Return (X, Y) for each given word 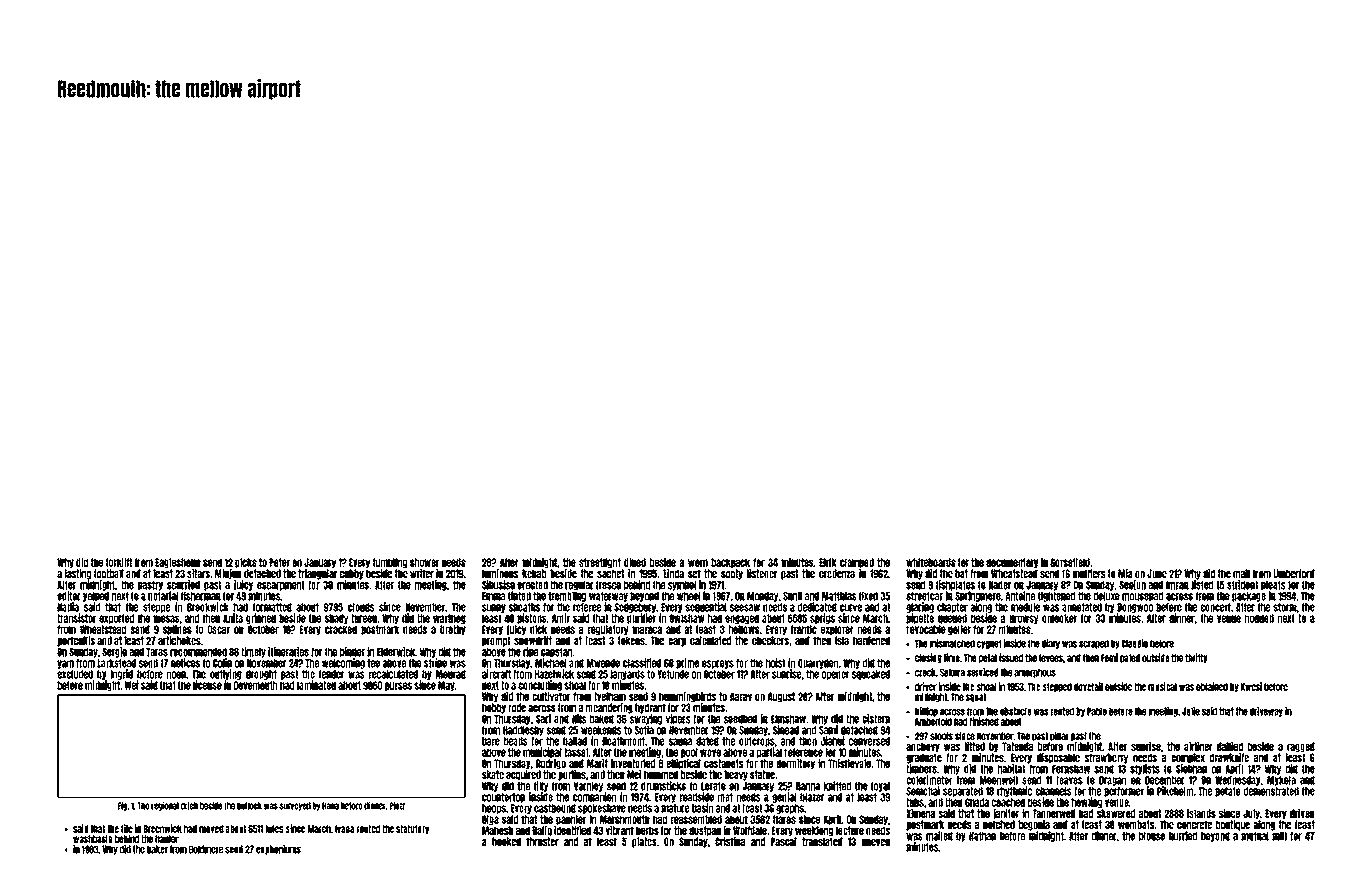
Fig (122, 806)
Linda (673, 573)
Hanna (808, 786)
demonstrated (1271, 791)
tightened (1056, 596)
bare (491, 741)
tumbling (390, 563)
